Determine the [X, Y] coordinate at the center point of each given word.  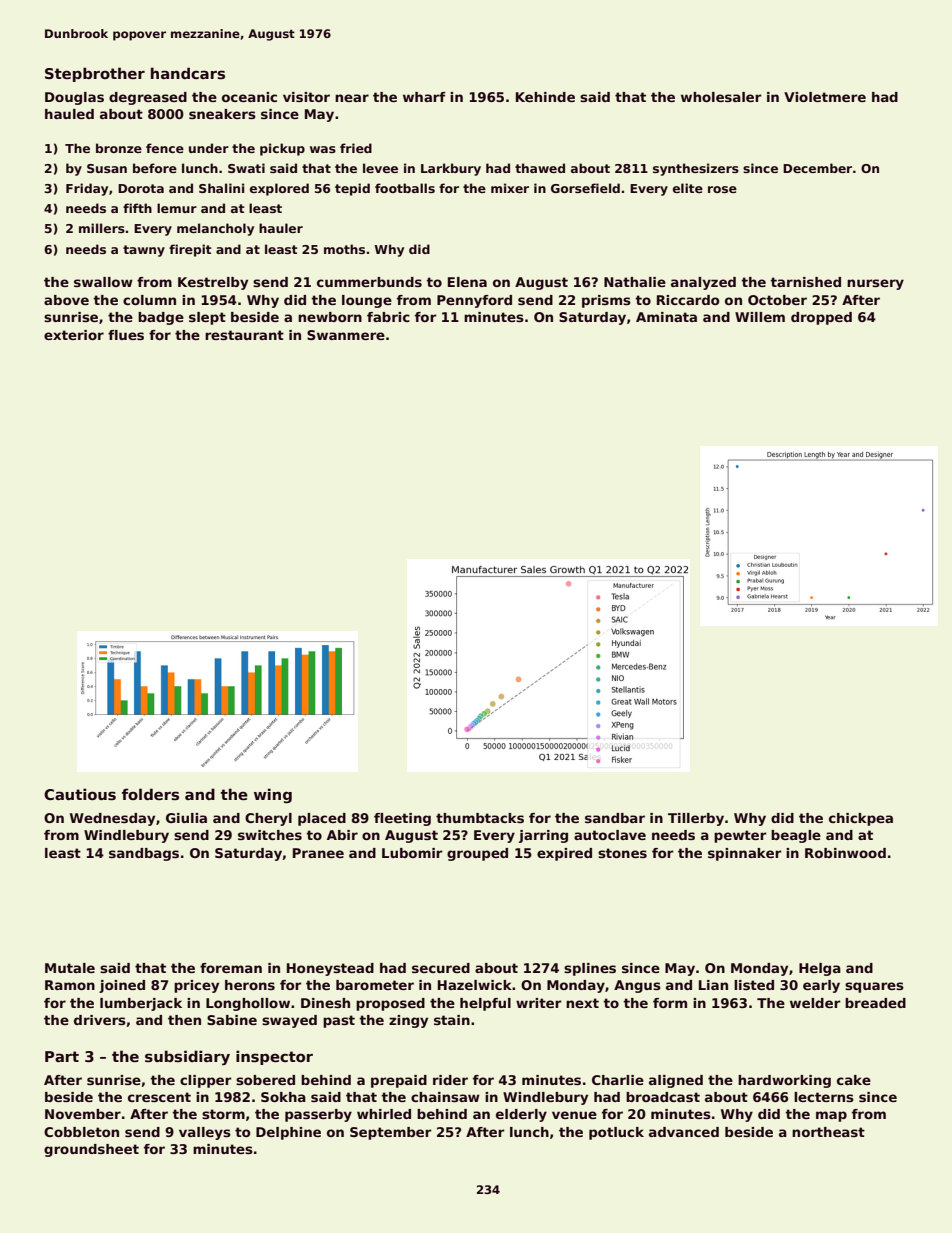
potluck [616, 1133]
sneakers [222, 114]
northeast [828, 1132]
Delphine [288, 1133]
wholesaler [721, 97]
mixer [510, 188]
